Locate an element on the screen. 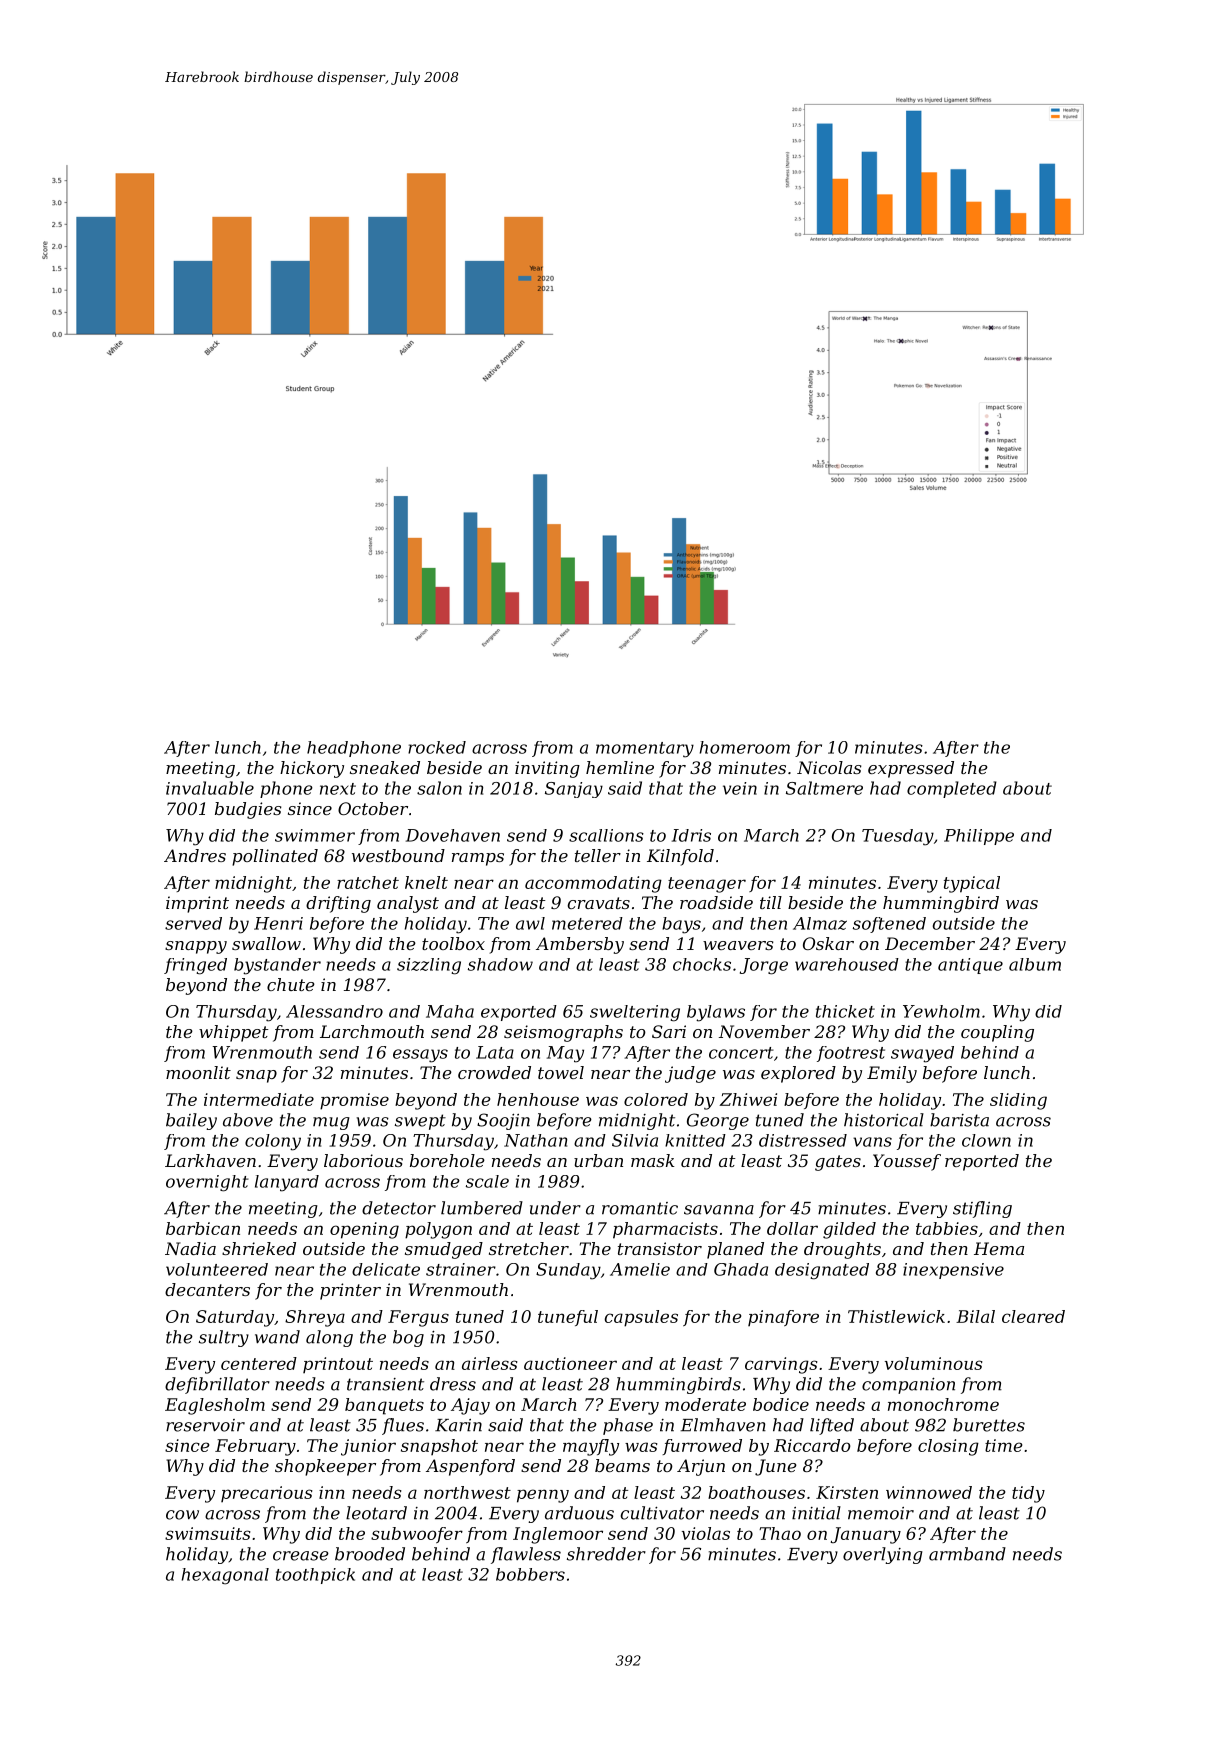 The image size is (1231, 1741). hexagonal is located at coordinates (225, 1576).
